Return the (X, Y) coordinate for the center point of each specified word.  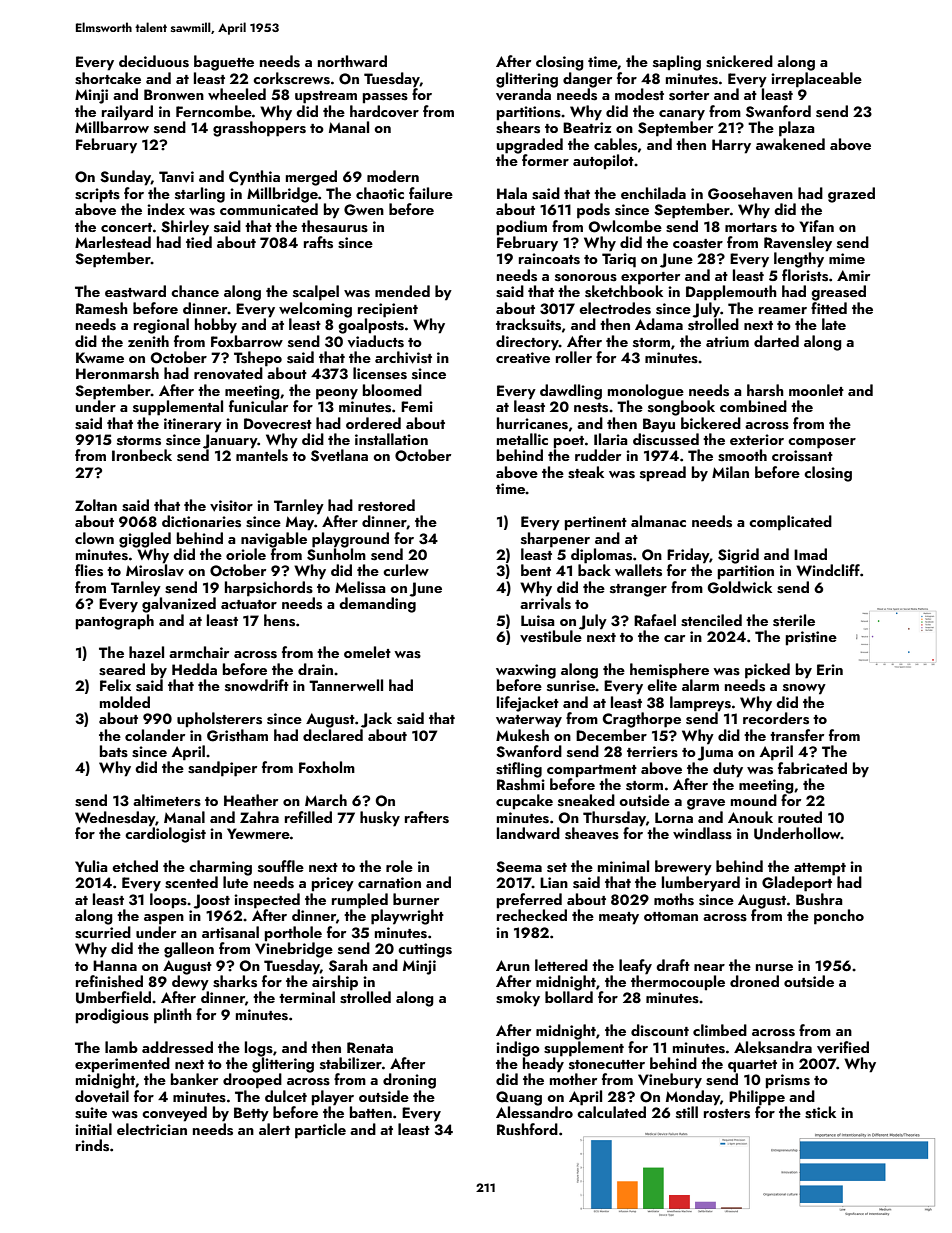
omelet (367, 652)
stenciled (711, 620)
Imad (810, 554)
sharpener (555, 540)
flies (89, 570)
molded (125, 702)
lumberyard (701, 884)
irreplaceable (816, 80)
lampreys (700, 704)
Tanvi (176, 177)
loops (168, 901)
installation (391, 439)
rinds (92, 1145)
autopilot (603, 162)
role (399, 866)
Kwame (100, 357)
